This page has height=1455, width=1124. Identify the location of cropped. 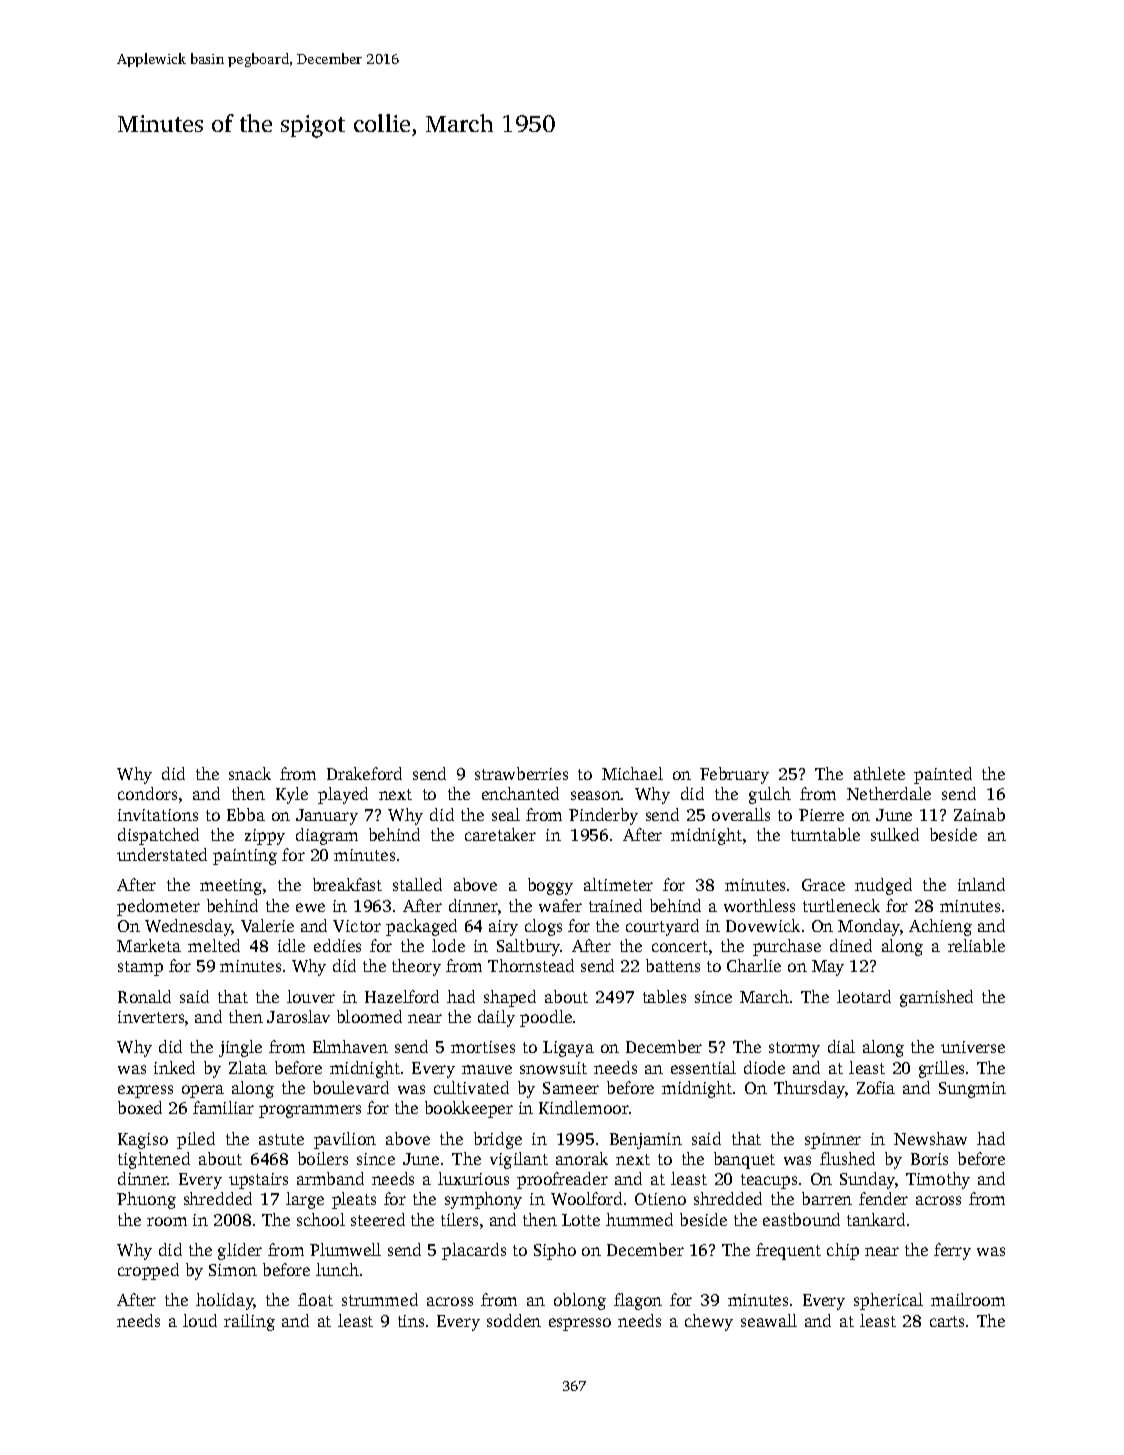
(148, 1271).
